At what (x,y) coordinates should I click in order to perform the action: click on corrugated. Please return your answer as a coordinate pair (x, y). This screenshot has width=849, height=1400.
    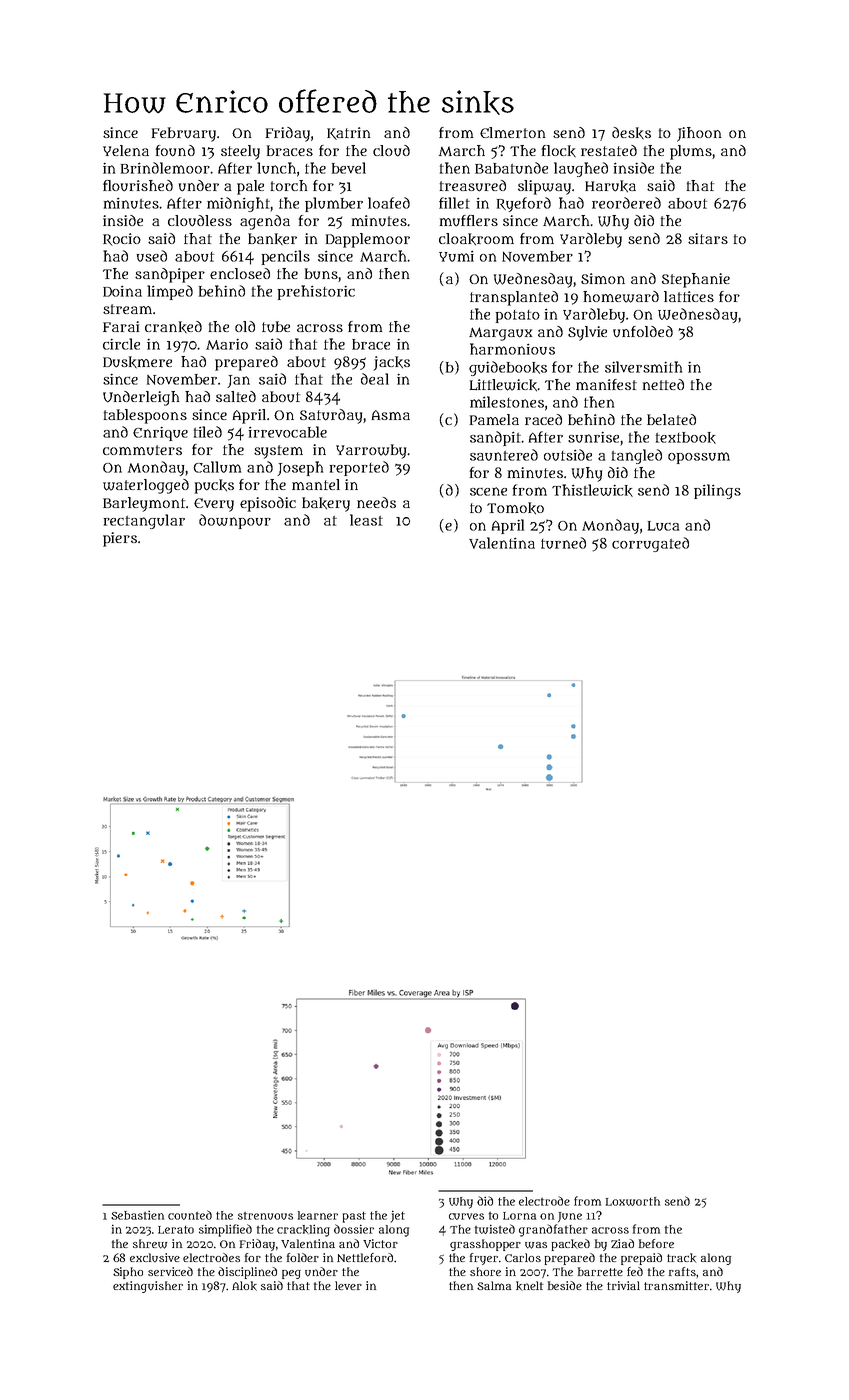
    Looking at the image, I should click on (650, 544).
